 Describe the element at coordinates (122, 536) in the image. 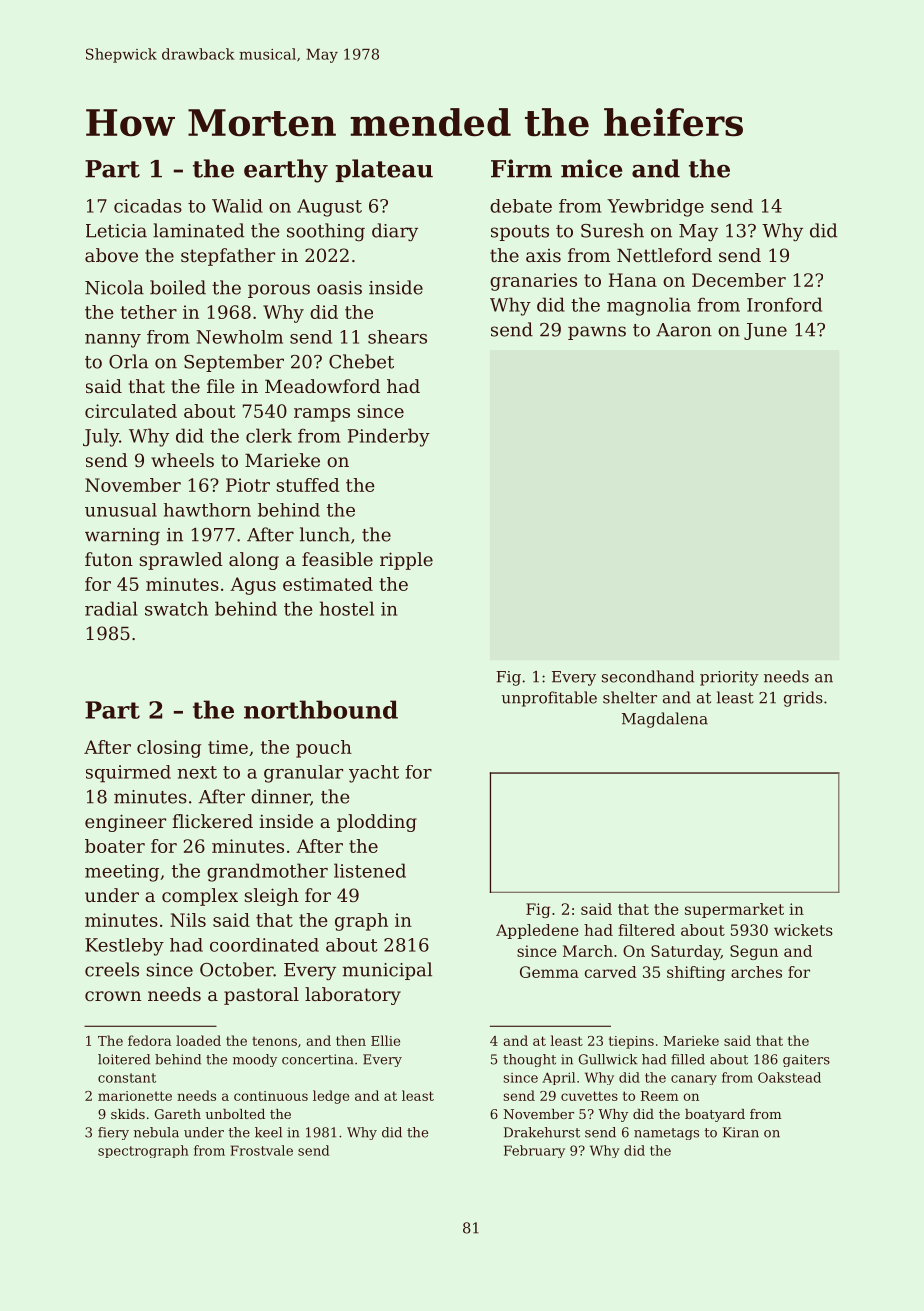

I see `warning` at that location.
